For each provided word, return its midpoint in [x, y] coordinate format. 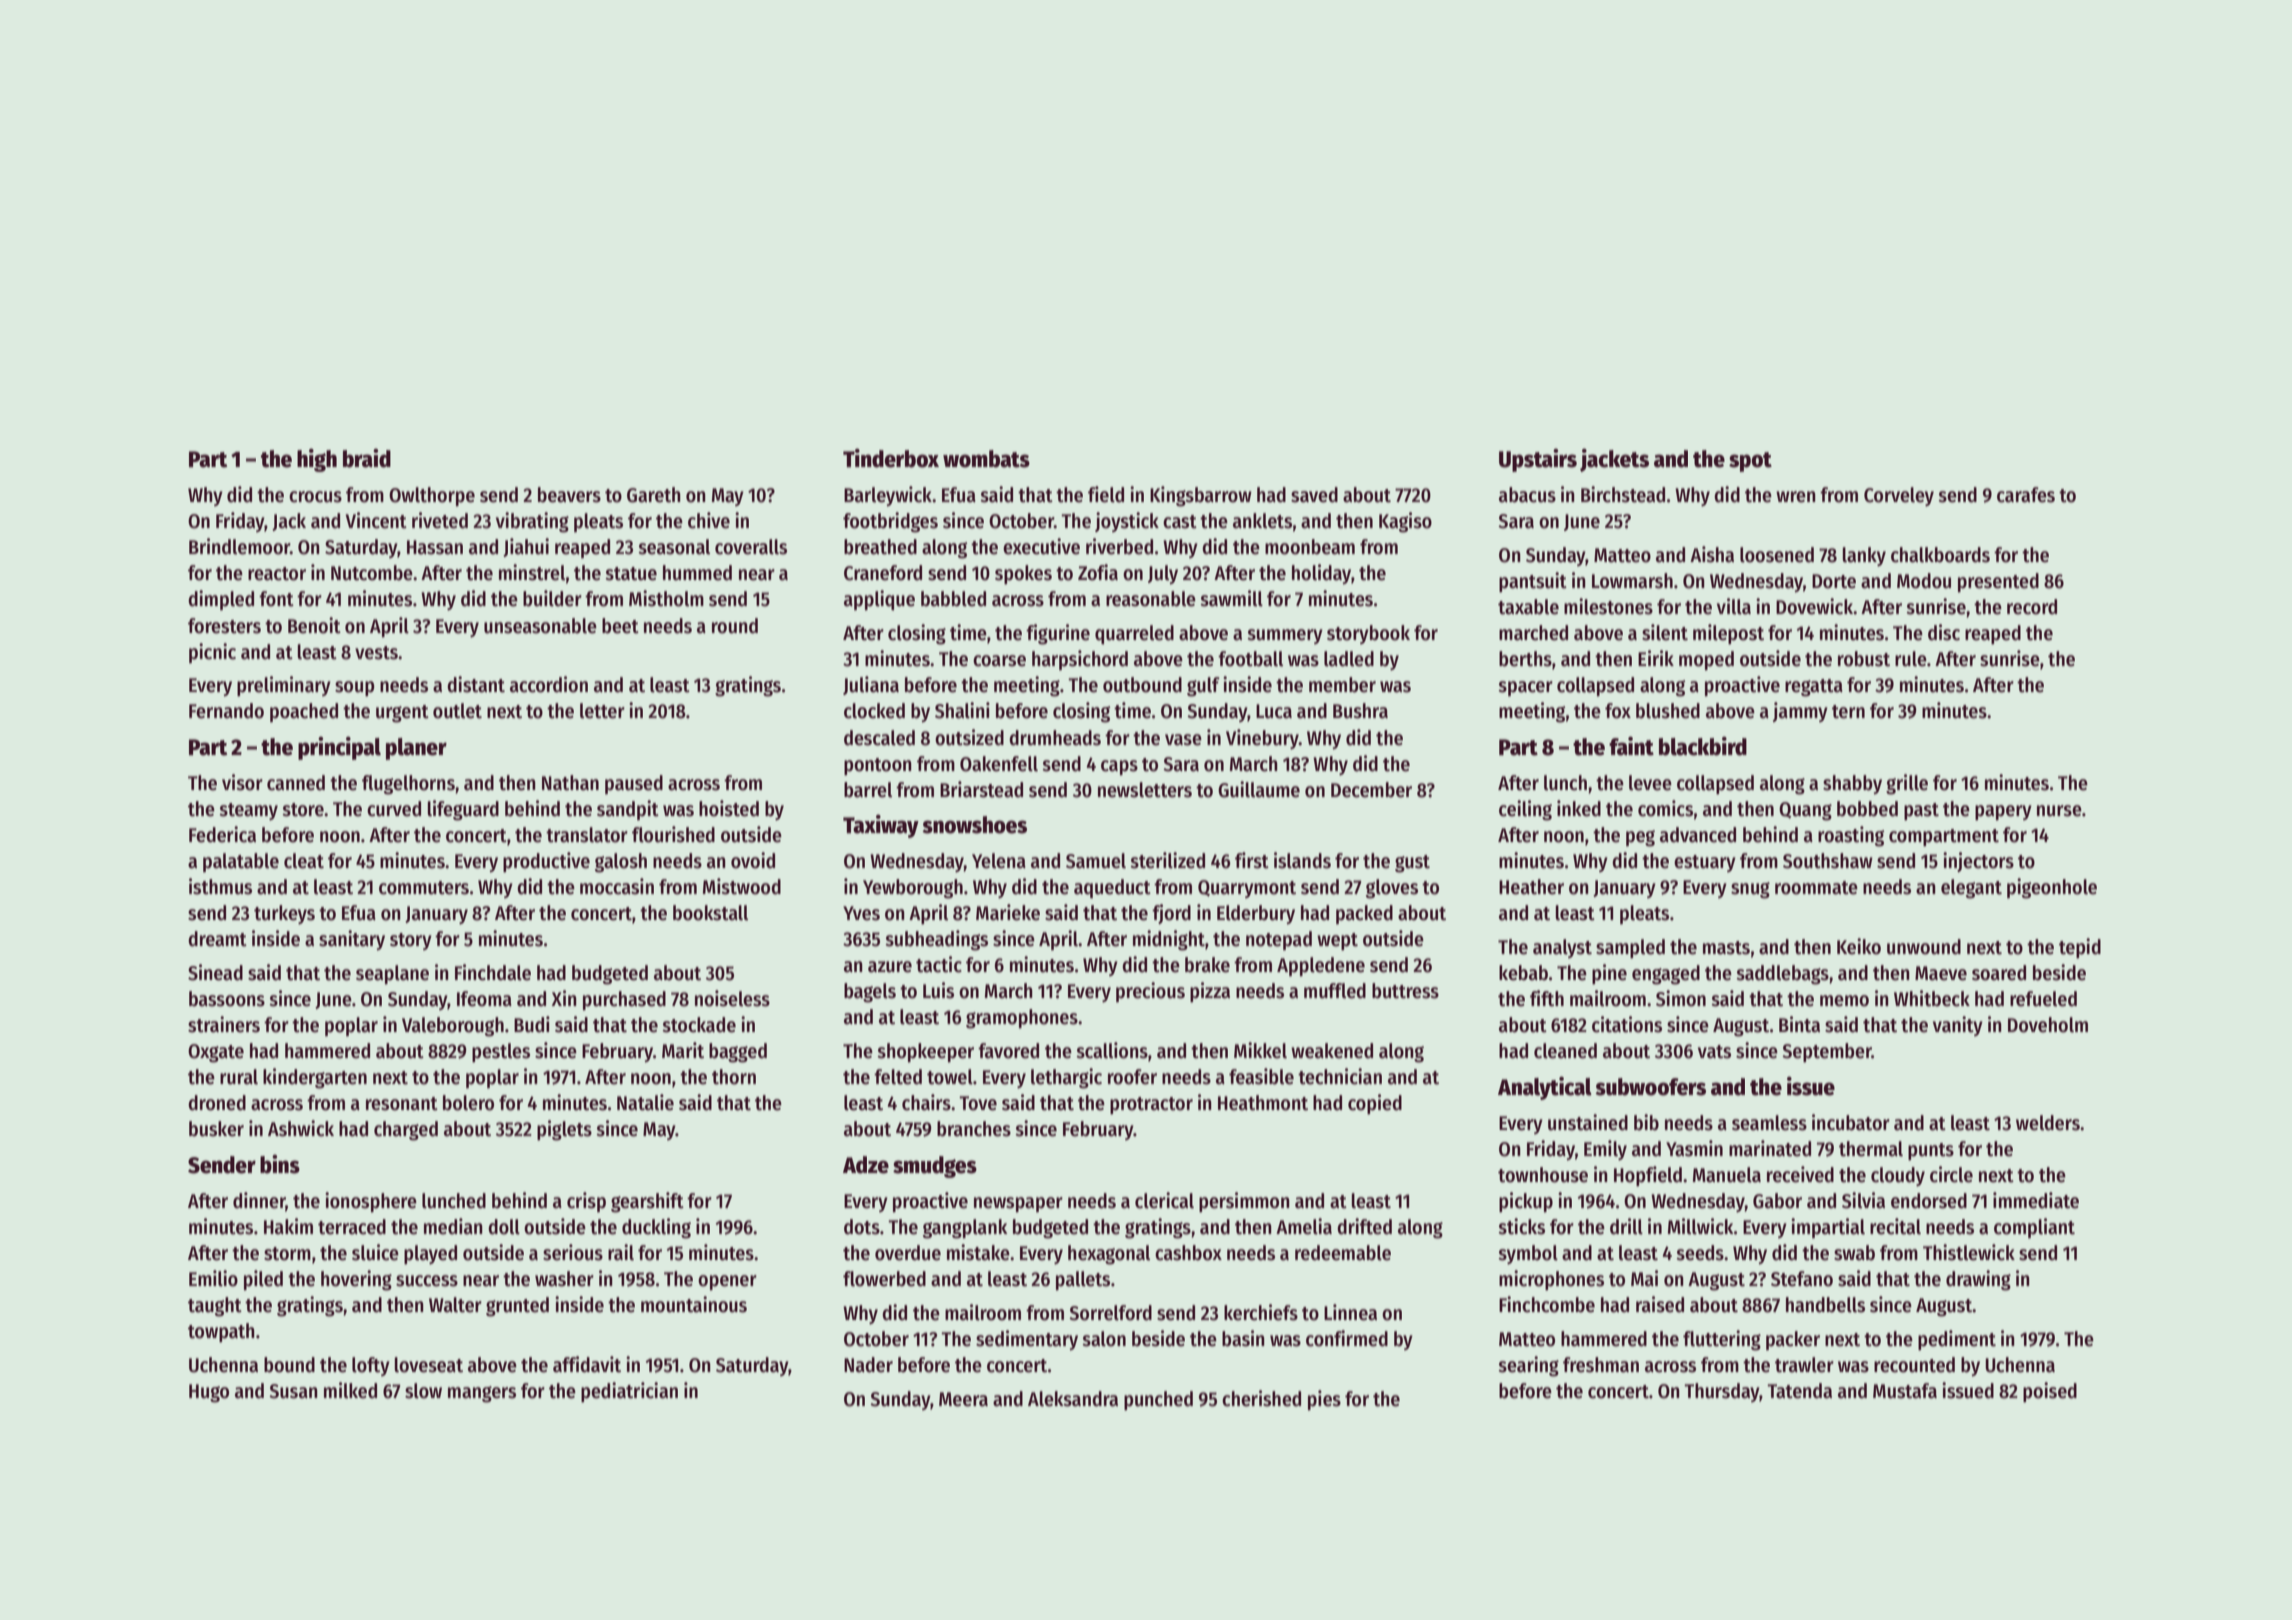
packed [1364, 914]
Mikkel [1260, 1050]
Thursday [1722, 1392]
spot [1750, 462]
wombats [986, 459]
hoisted [729, 808]
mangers [482, 1394]
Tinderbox [891, 458]
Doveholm [2048, 1025]
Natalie [645, 1102]
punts [1931, 1152]
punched [1158, 1401]
